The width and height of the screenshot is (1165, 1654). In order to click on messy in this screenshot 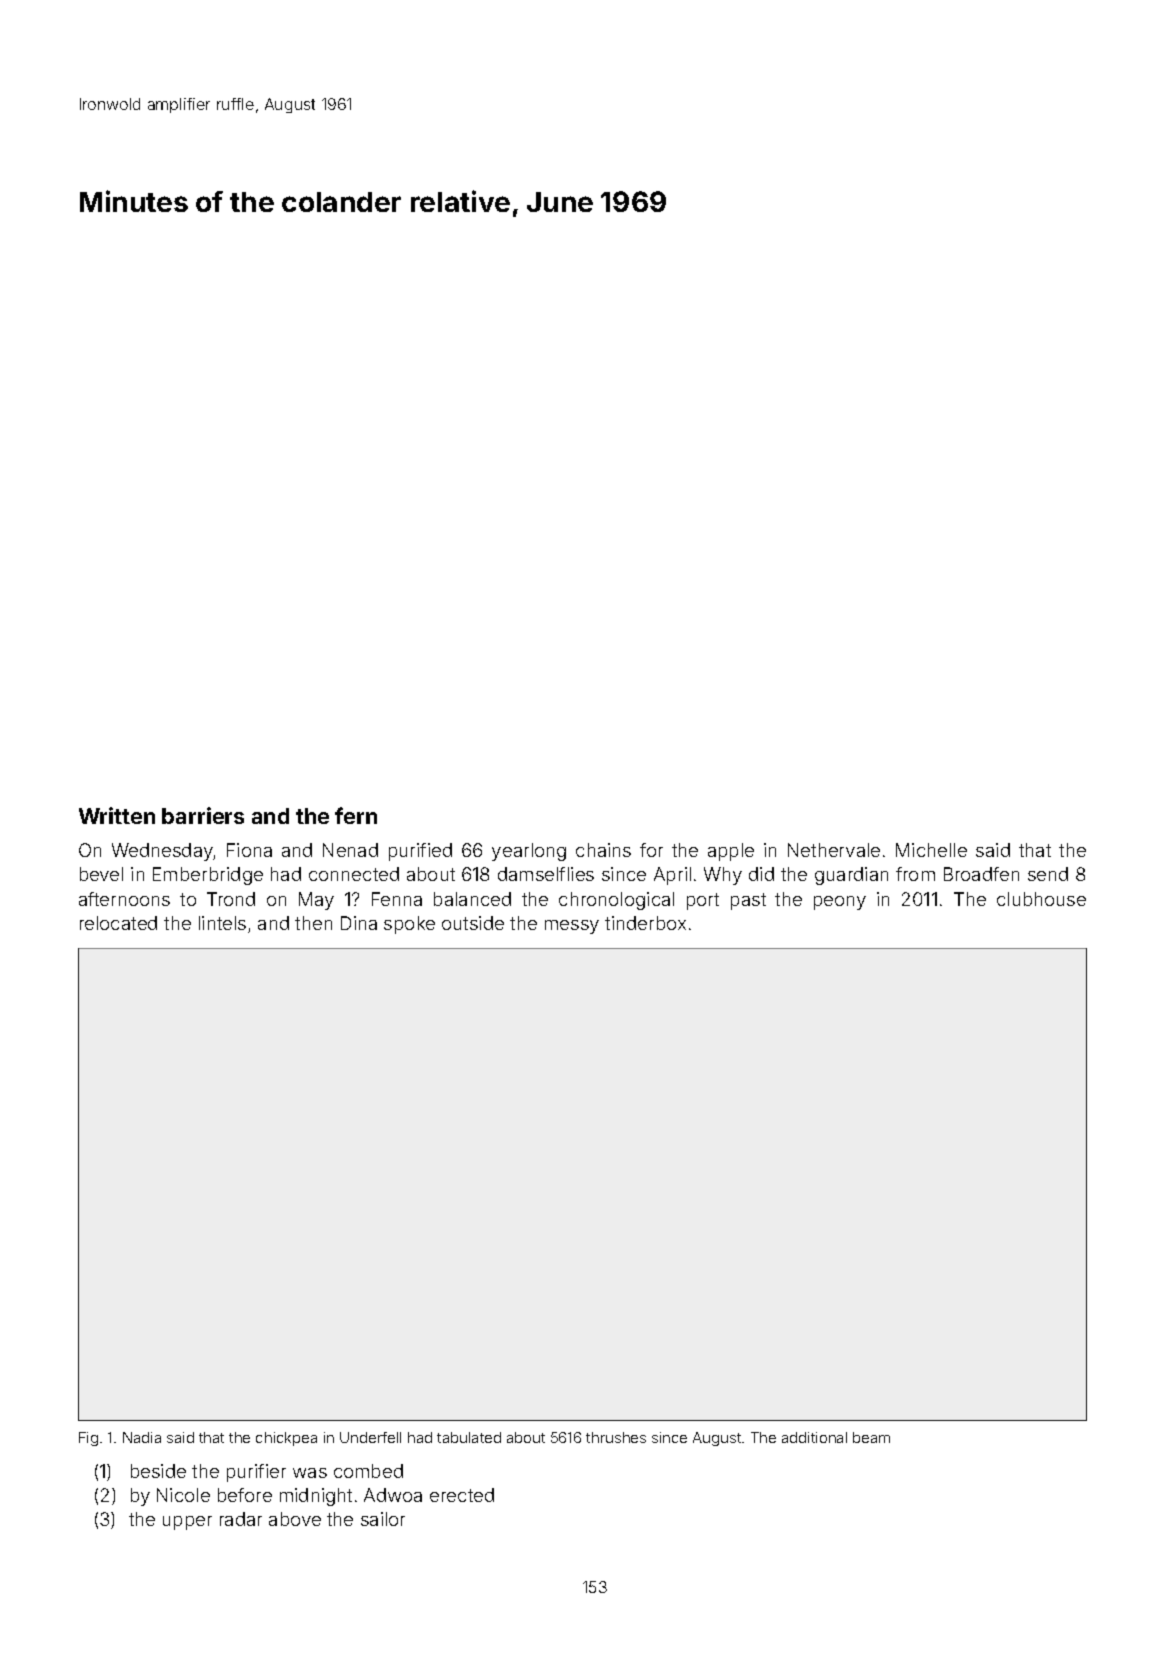, I will do `click(572, 927)`.
